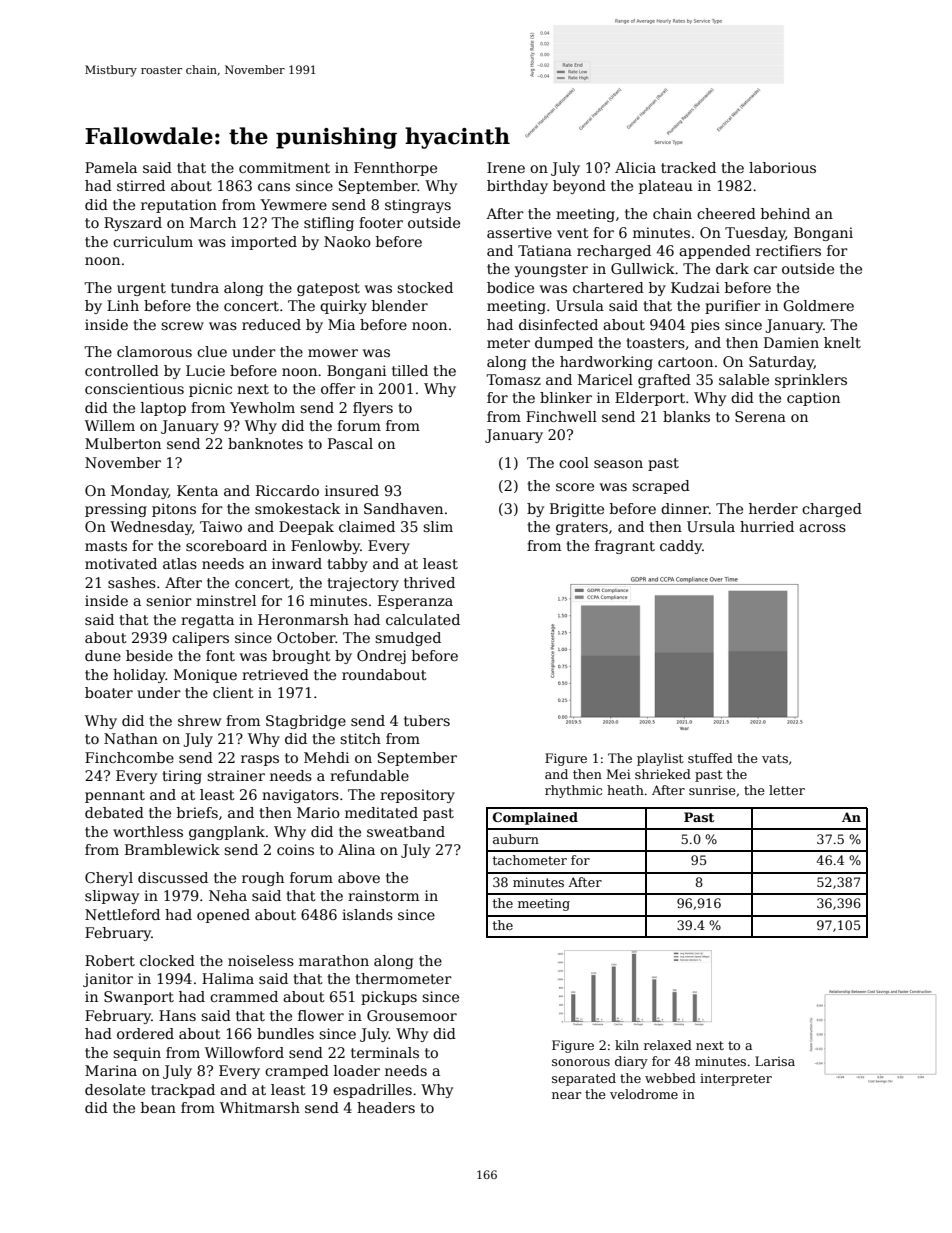  Describe the element at coordinates (410, 370) in the screenshot. I see `tilled` at that location.
